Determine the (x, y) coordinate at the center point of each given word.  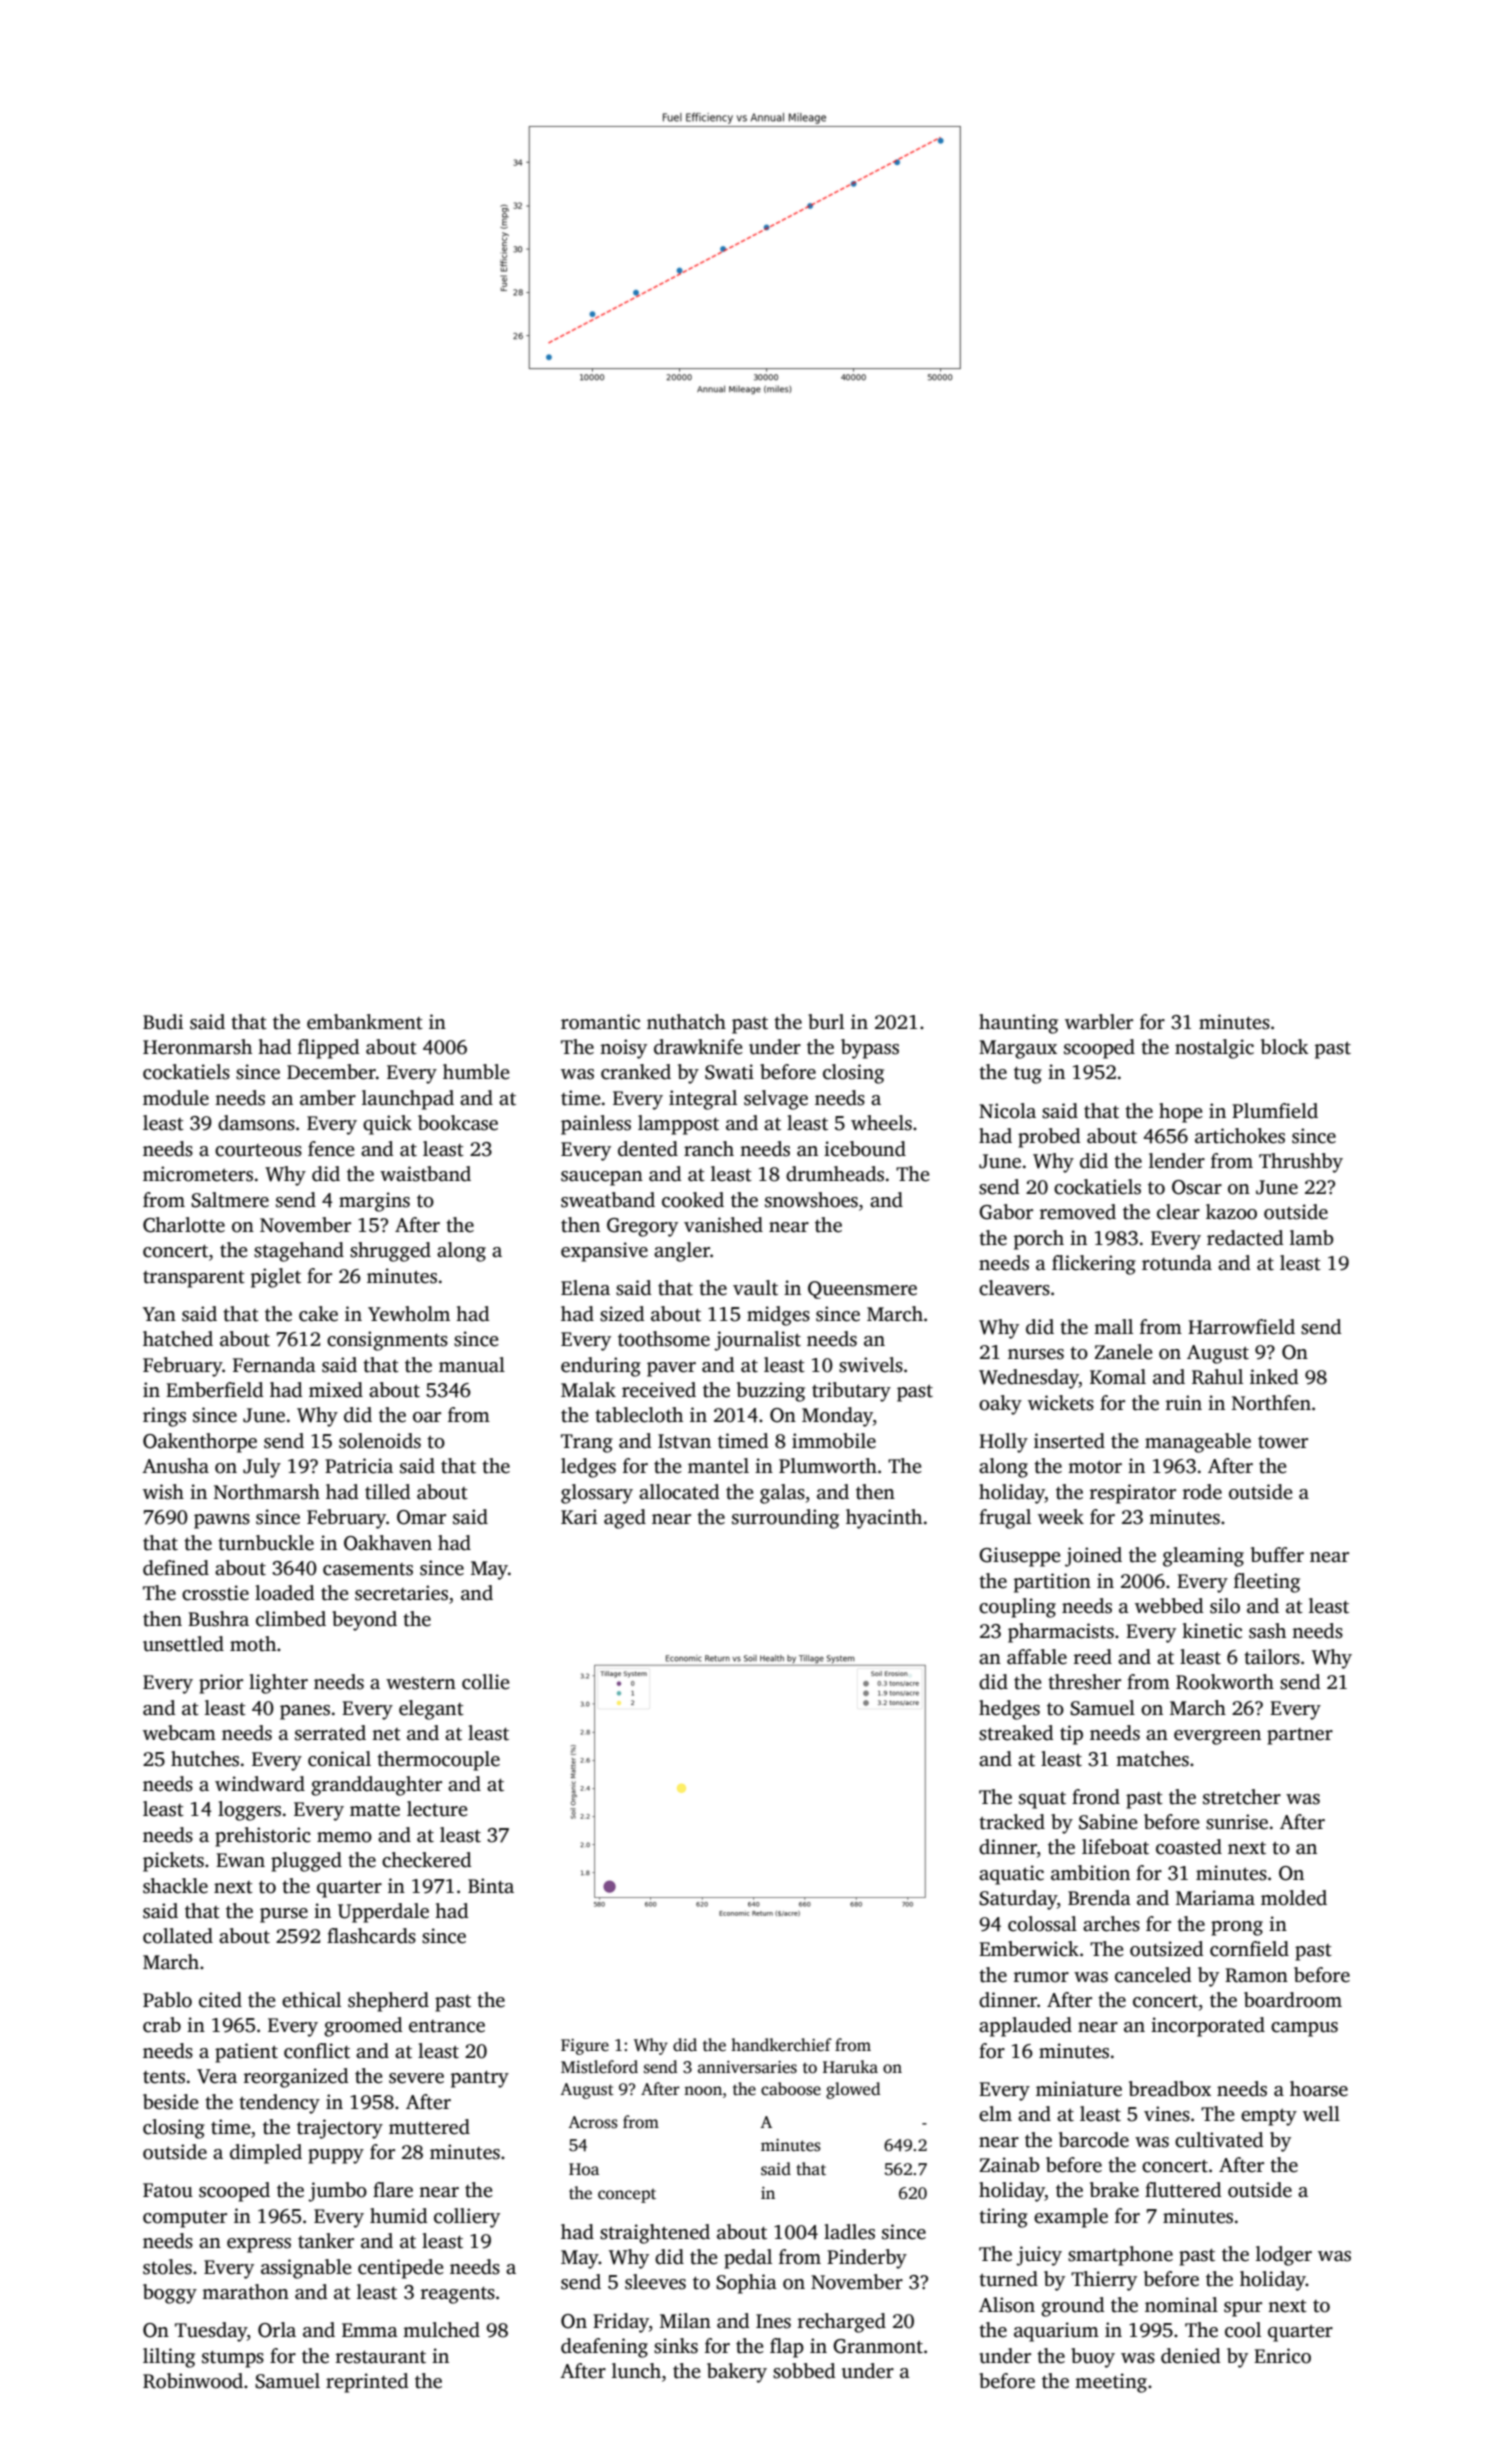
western (421, 1683)
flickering (1094, 1265)
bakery (737, 2373)
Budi (163, 1022)
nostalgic (1214, 1049)
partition (1052, 1583)
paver (671, 1369)
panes (305, 1712)
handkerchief (781, 2045)
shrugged (390, 1252)
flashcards (371, 1936)
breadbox (1170, 2089)
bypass (870, 1049)
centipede (401, 2269)
